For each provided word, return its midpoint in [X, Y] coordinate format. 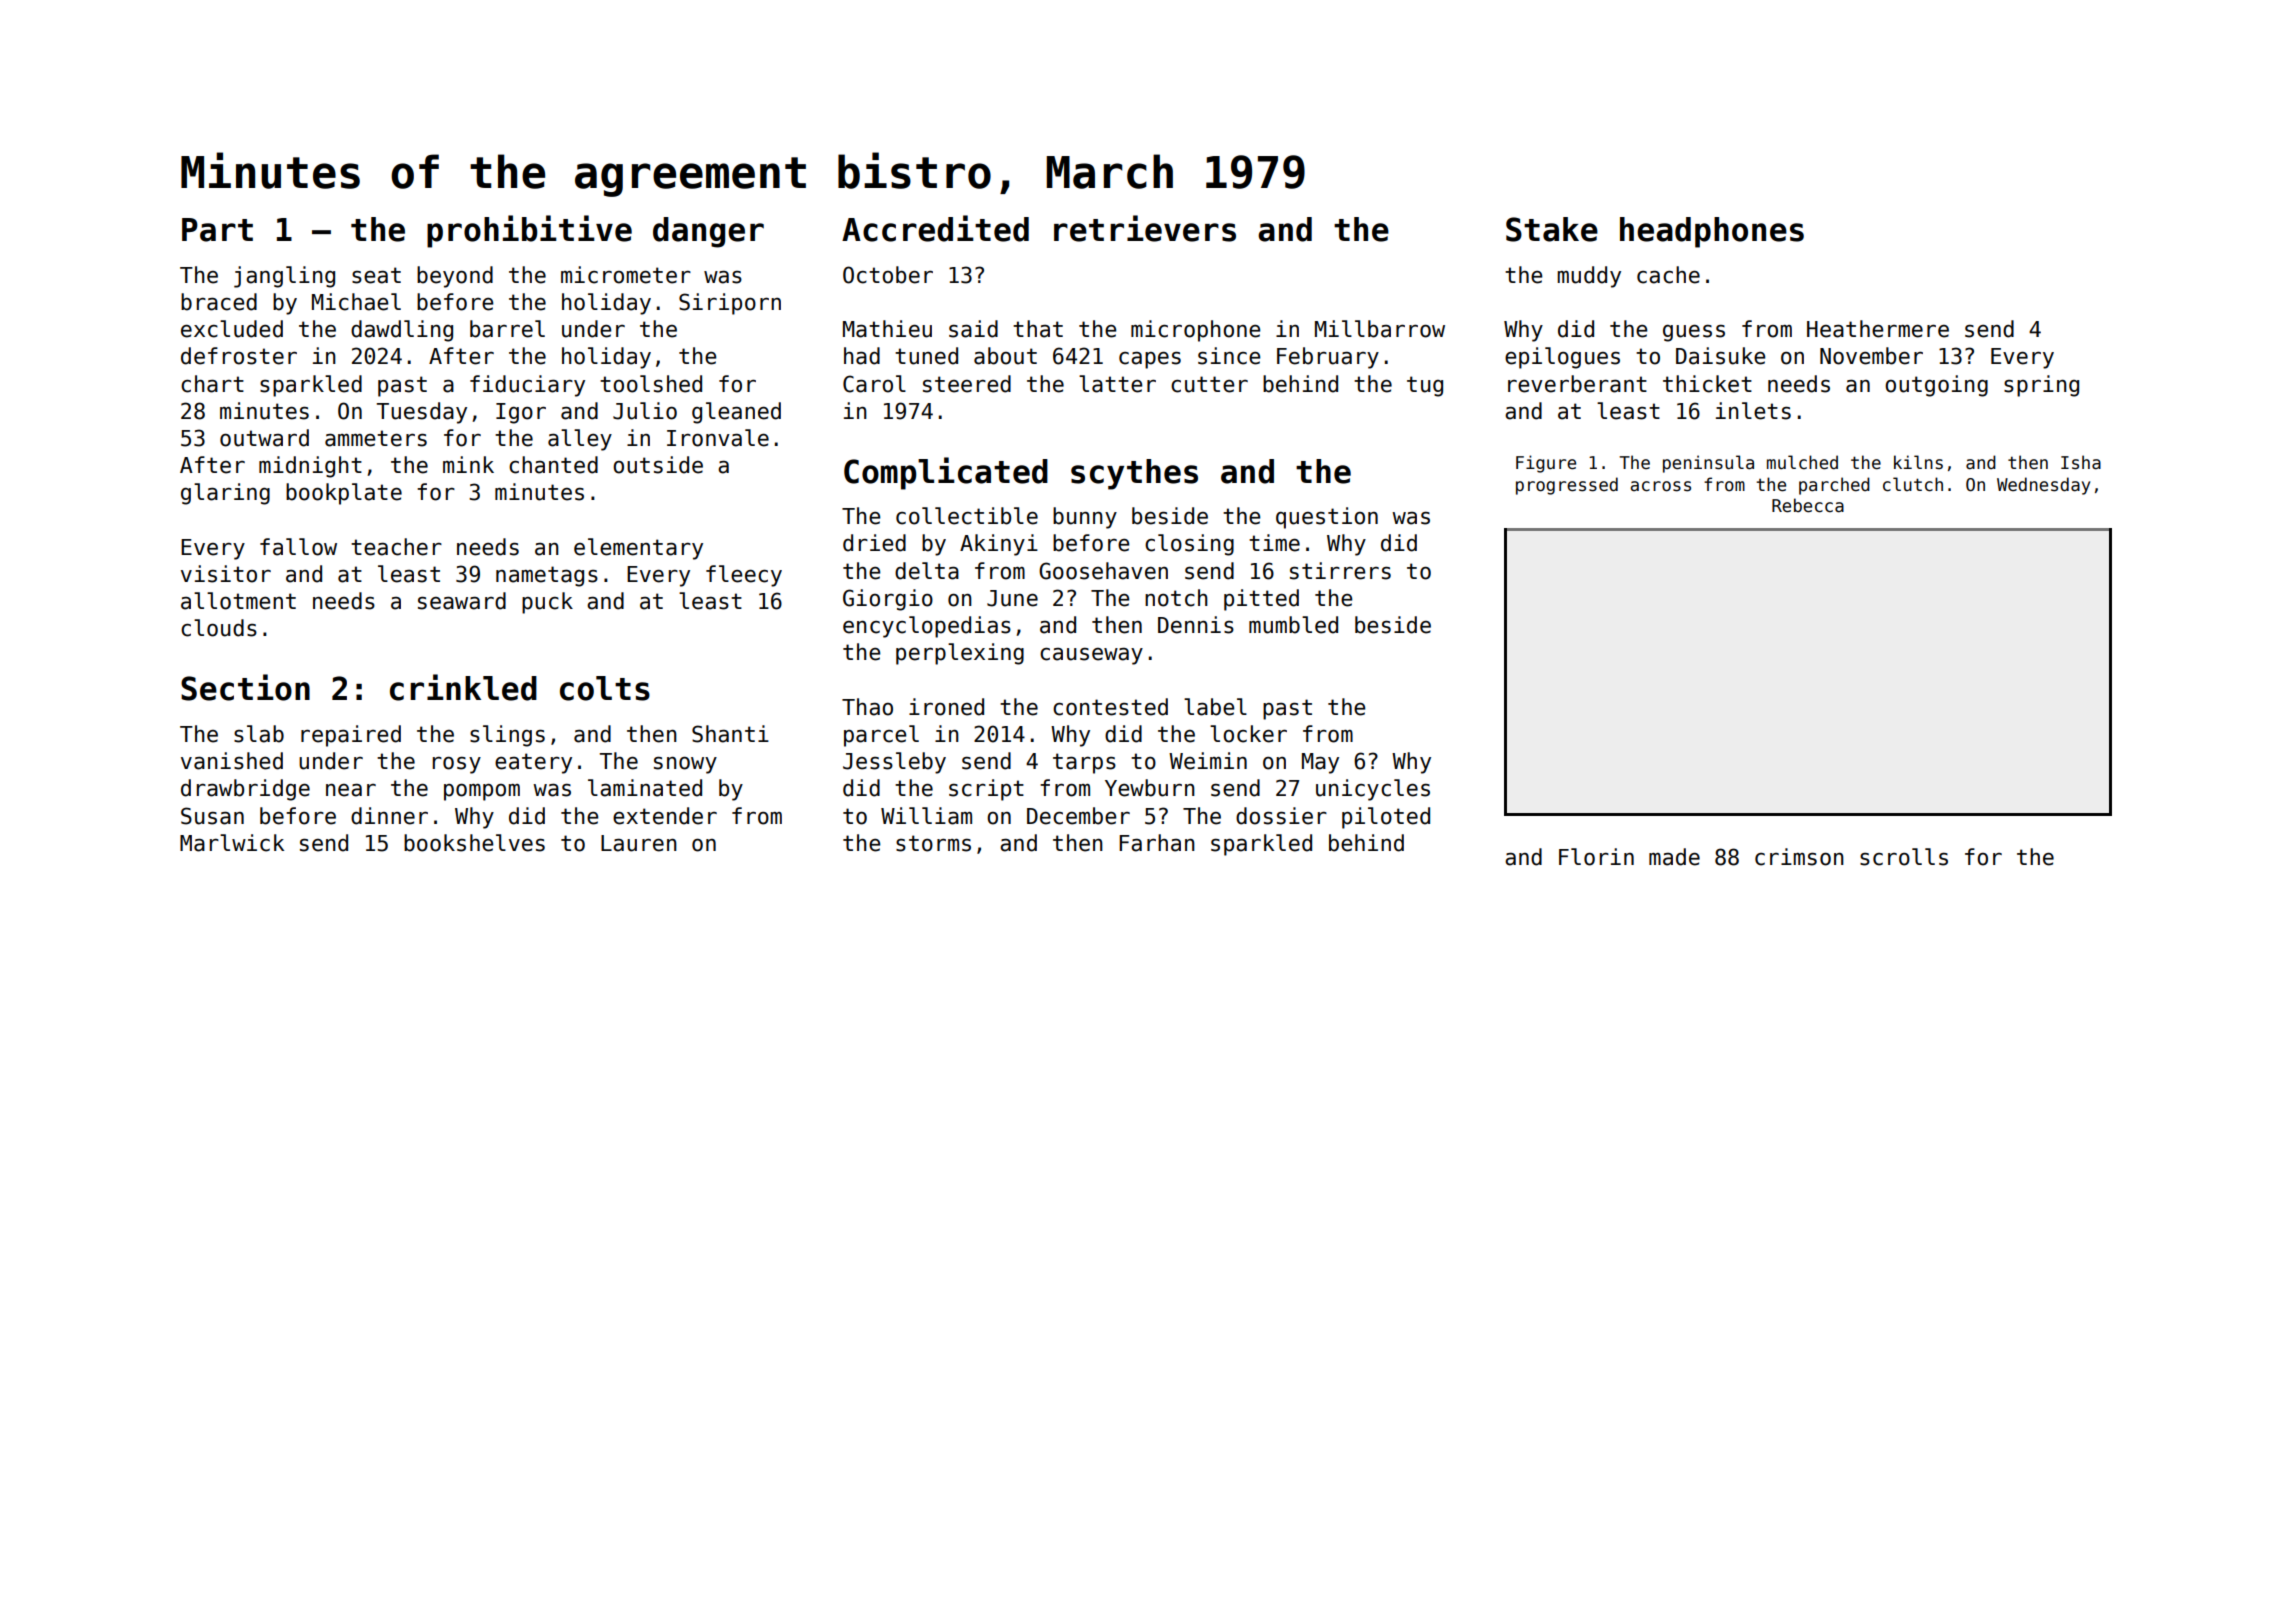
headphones [1712, 232]
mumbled [1293, 625]
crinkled [463, 687]
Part [217, 230]
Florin [1596, 857]
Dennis [1196, 625]
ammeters [376, 438]
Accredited [935, 228]
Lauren [639, 843]
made [1674, 857]
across [1660, 486]
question [1327, 518]
